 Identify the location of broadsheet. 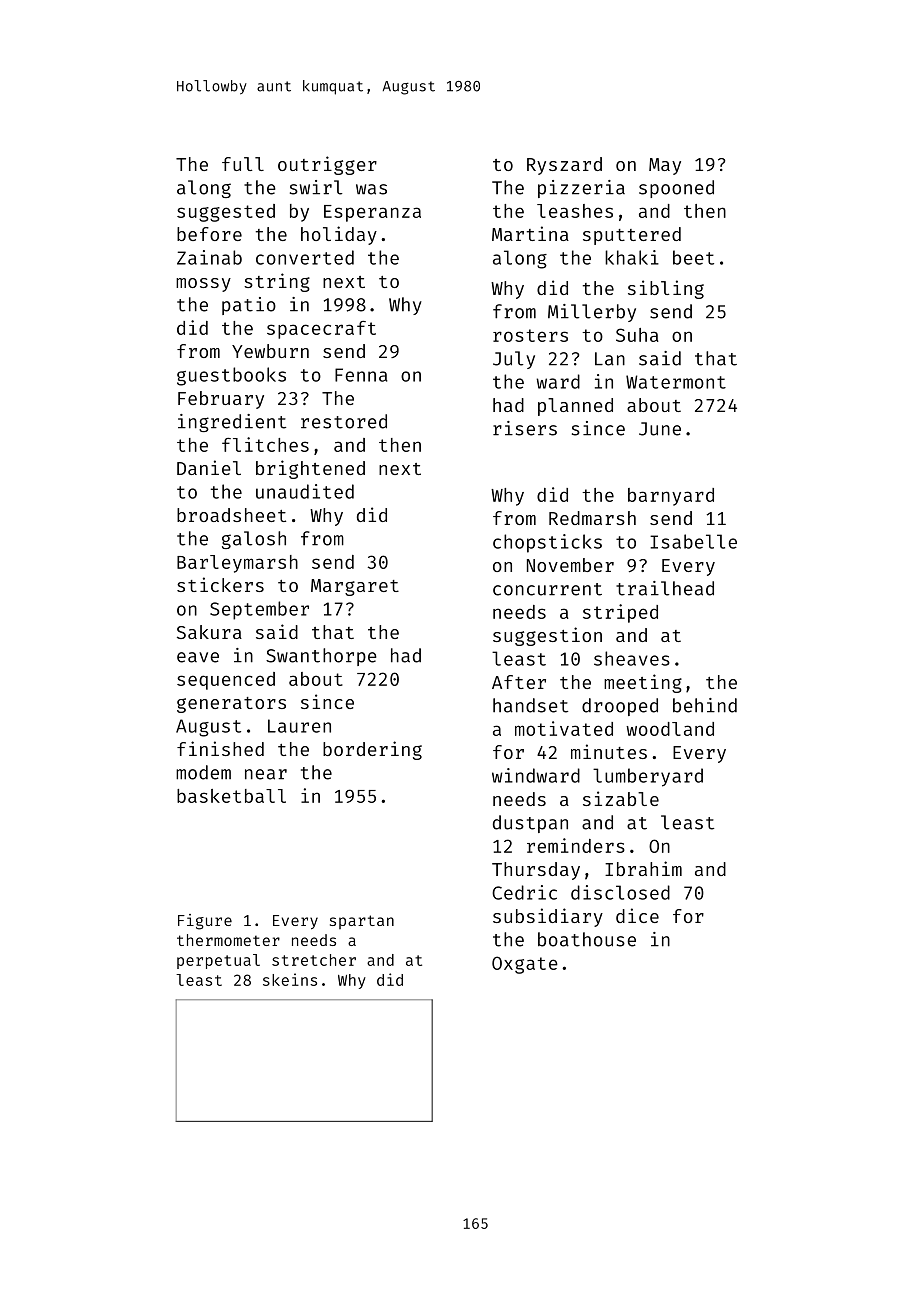
(231, 515).
